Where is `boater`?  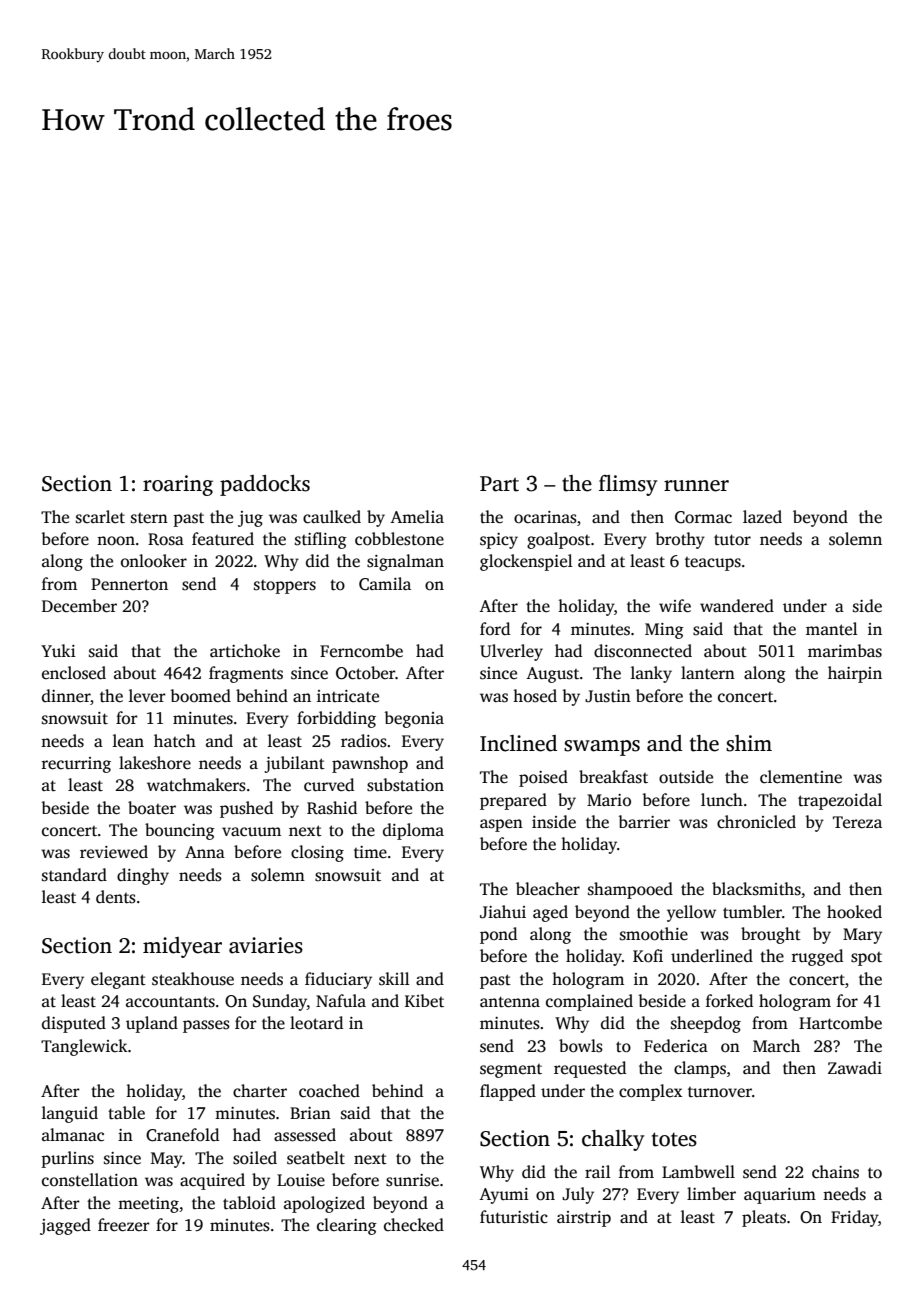
boater is located at coordinates (152, 808).
